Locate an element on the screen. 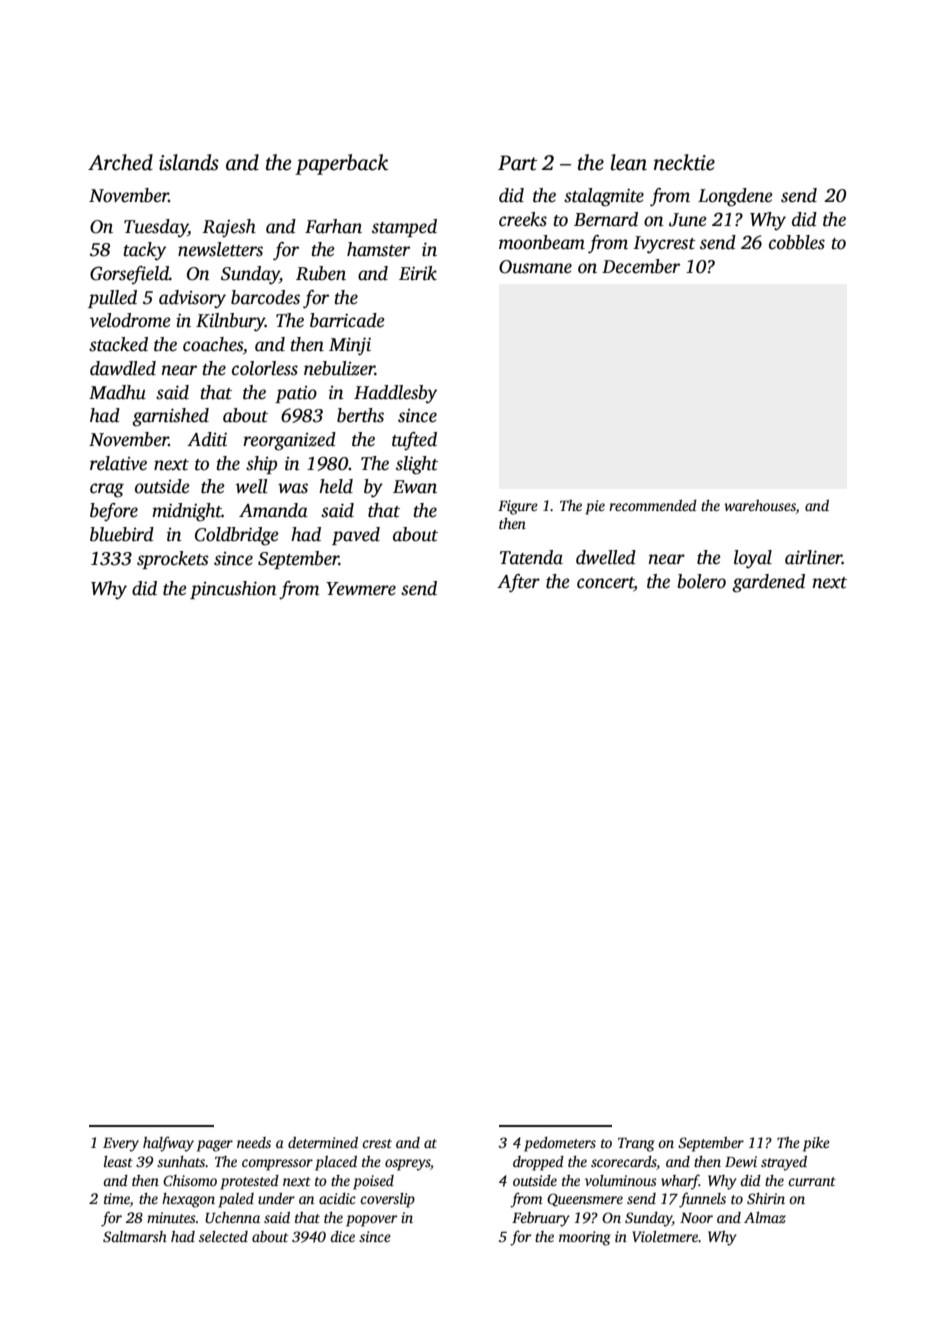 This screenshot has width=936, height=1328. December is located at coordinates (641, 266).
